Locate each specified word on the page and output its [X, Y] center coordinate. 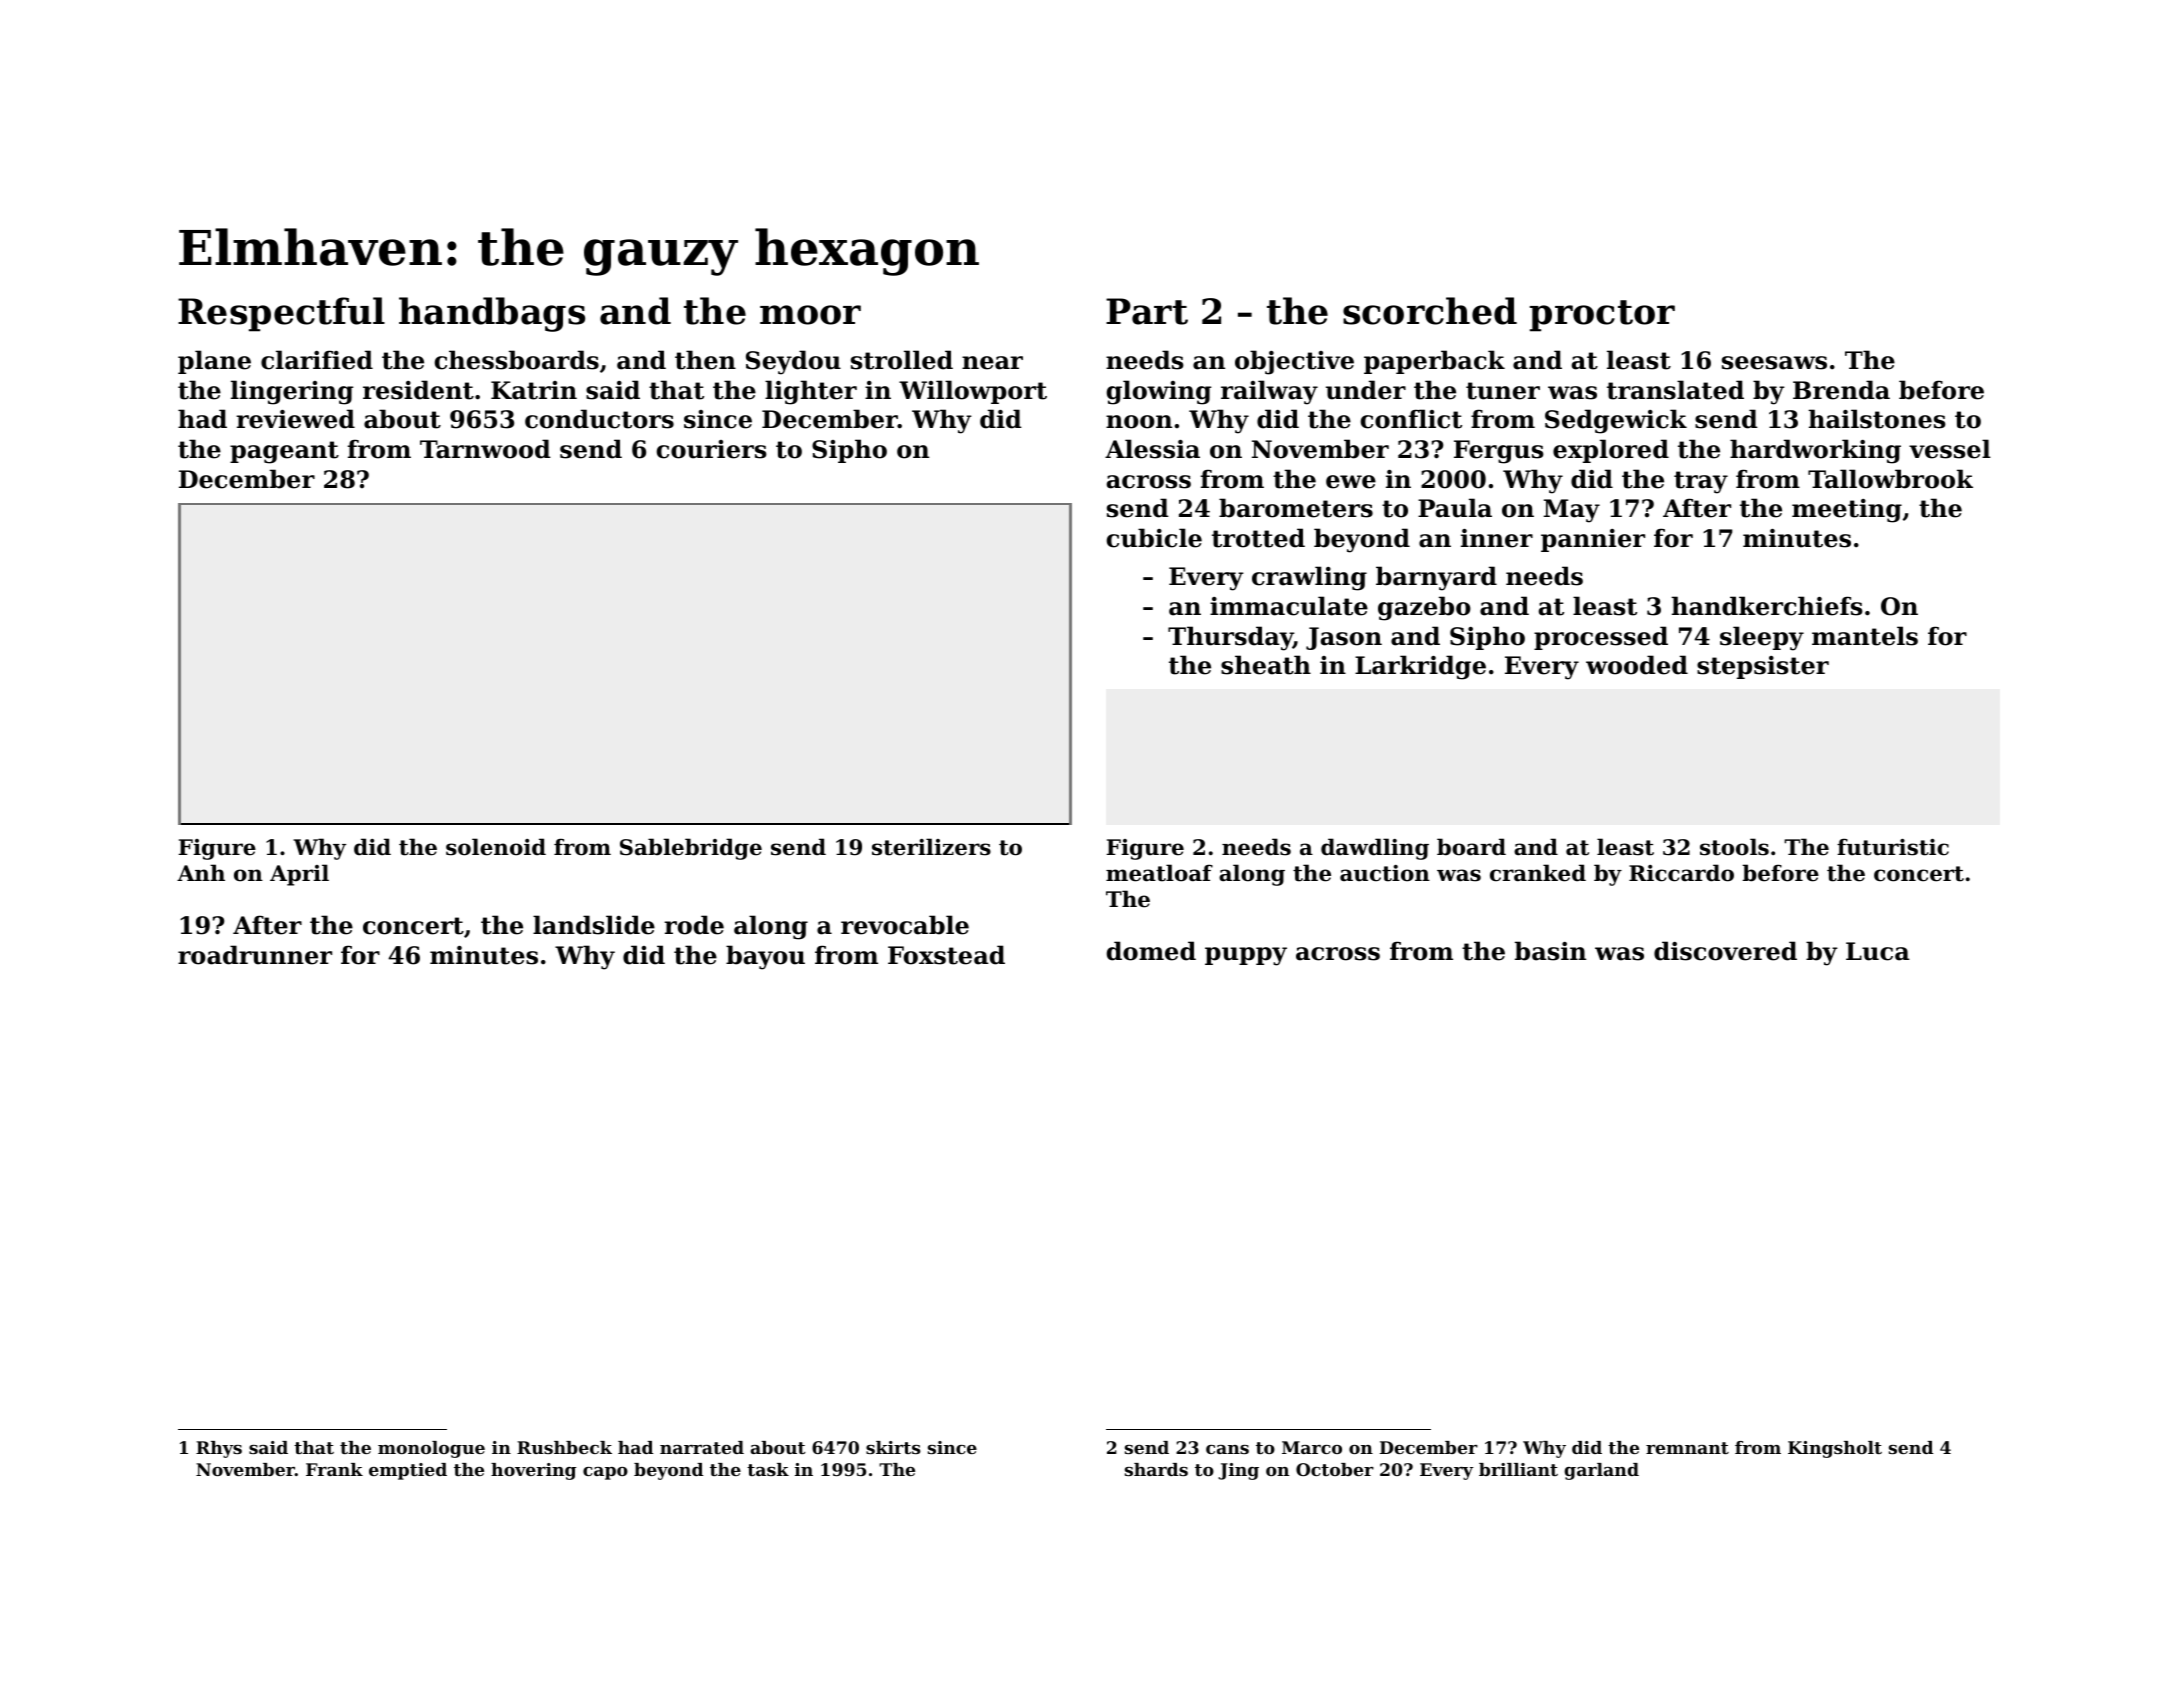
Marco [1312, 1447]
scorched [1430, 311]
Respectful [281, 314]
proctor [1602, 316]
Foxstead [946, 955]
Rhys [219, 1449]
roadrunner [255, 955]
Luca [1878, 951]
